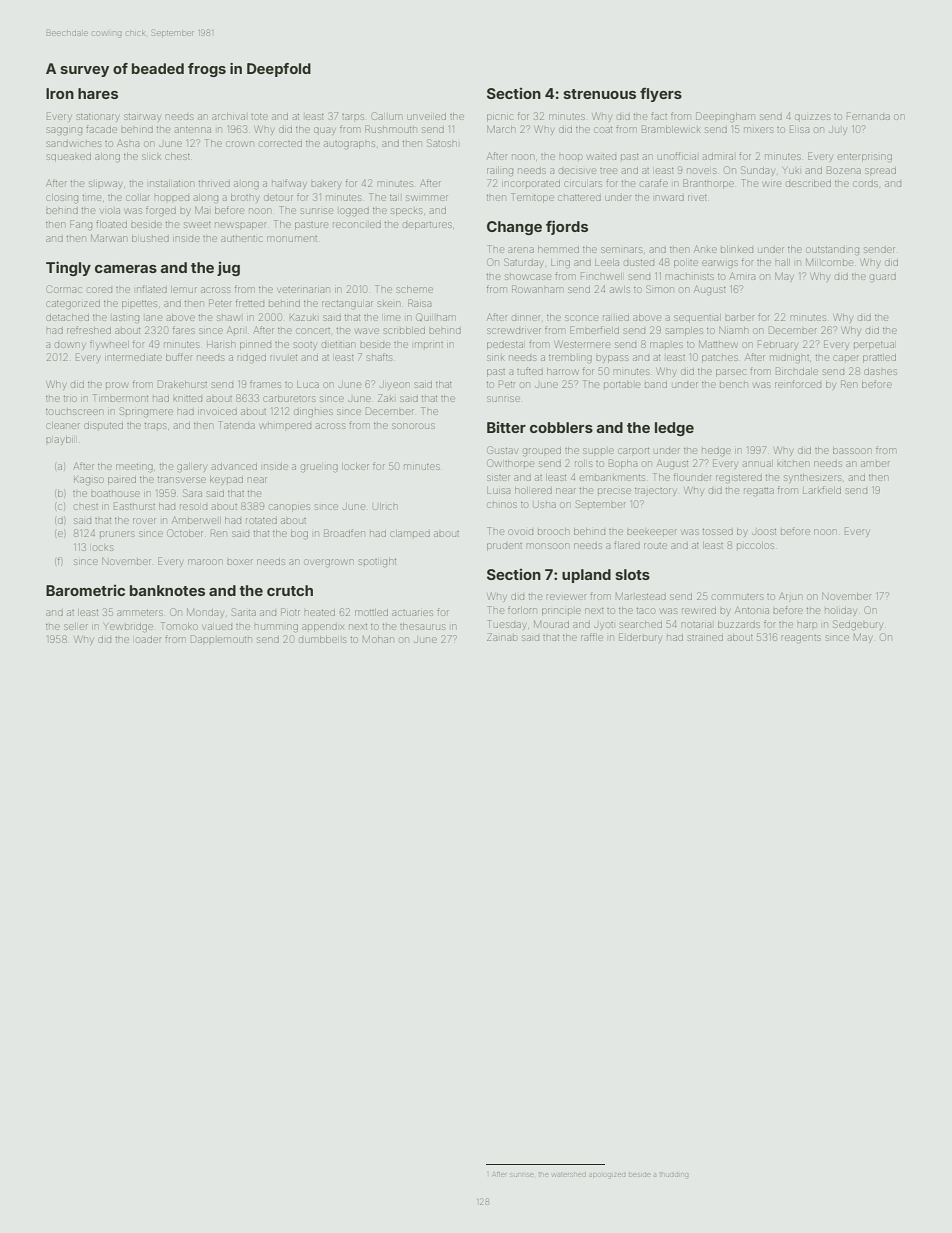 The height and width of the screenshot is (1233, 952). Describe the element at coordinates (62, 198) in the screenshot. I see `closing` at that location.
